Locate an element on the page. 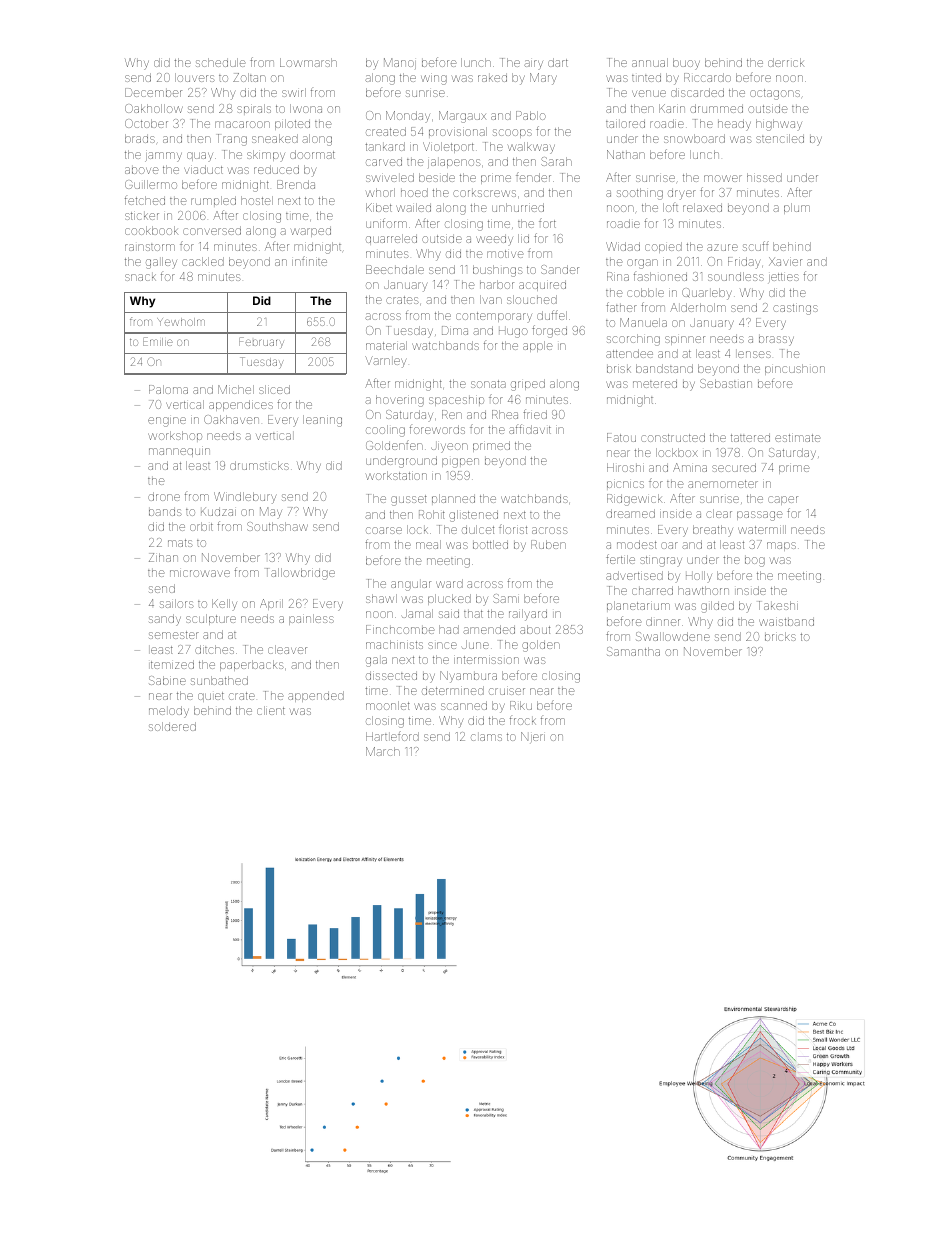 The width and height of the image is (952, 1233). schedule is located at coordinates (220, 62).
